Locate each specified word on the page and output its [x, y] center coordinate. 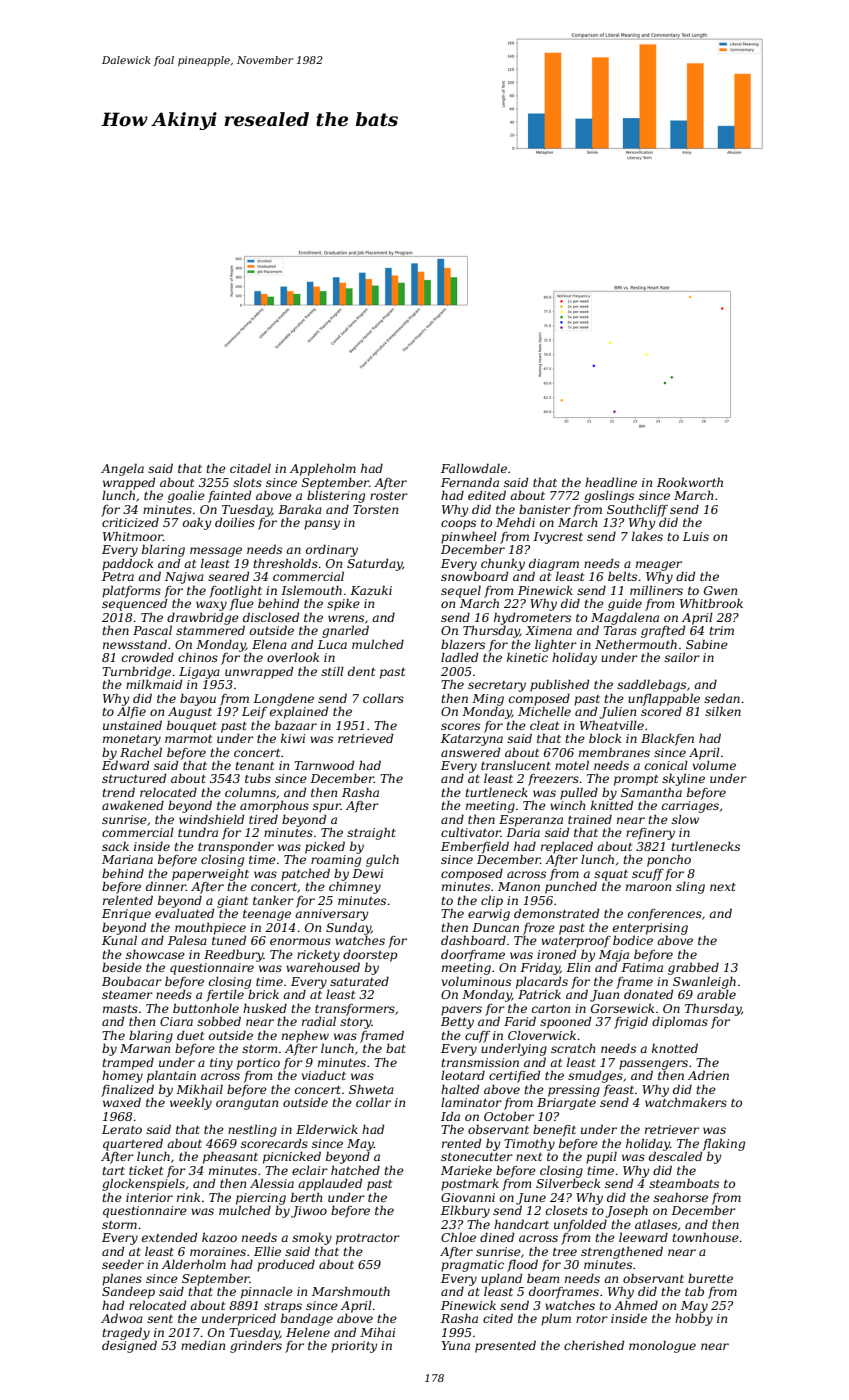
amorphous [274, 807]
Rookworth [690, 482]
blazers [463, 644]
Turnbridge [136, 672]
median [203, 1345]
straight [371, 833]
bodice [633, 940]
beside [122, 967]
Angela [122, 469]
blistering [336, 496]
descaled [675, 1156]
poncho [669, 860]
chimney [355, 887]
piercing [261, 1199]
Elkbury [465, 1211]
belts [622, 576]
